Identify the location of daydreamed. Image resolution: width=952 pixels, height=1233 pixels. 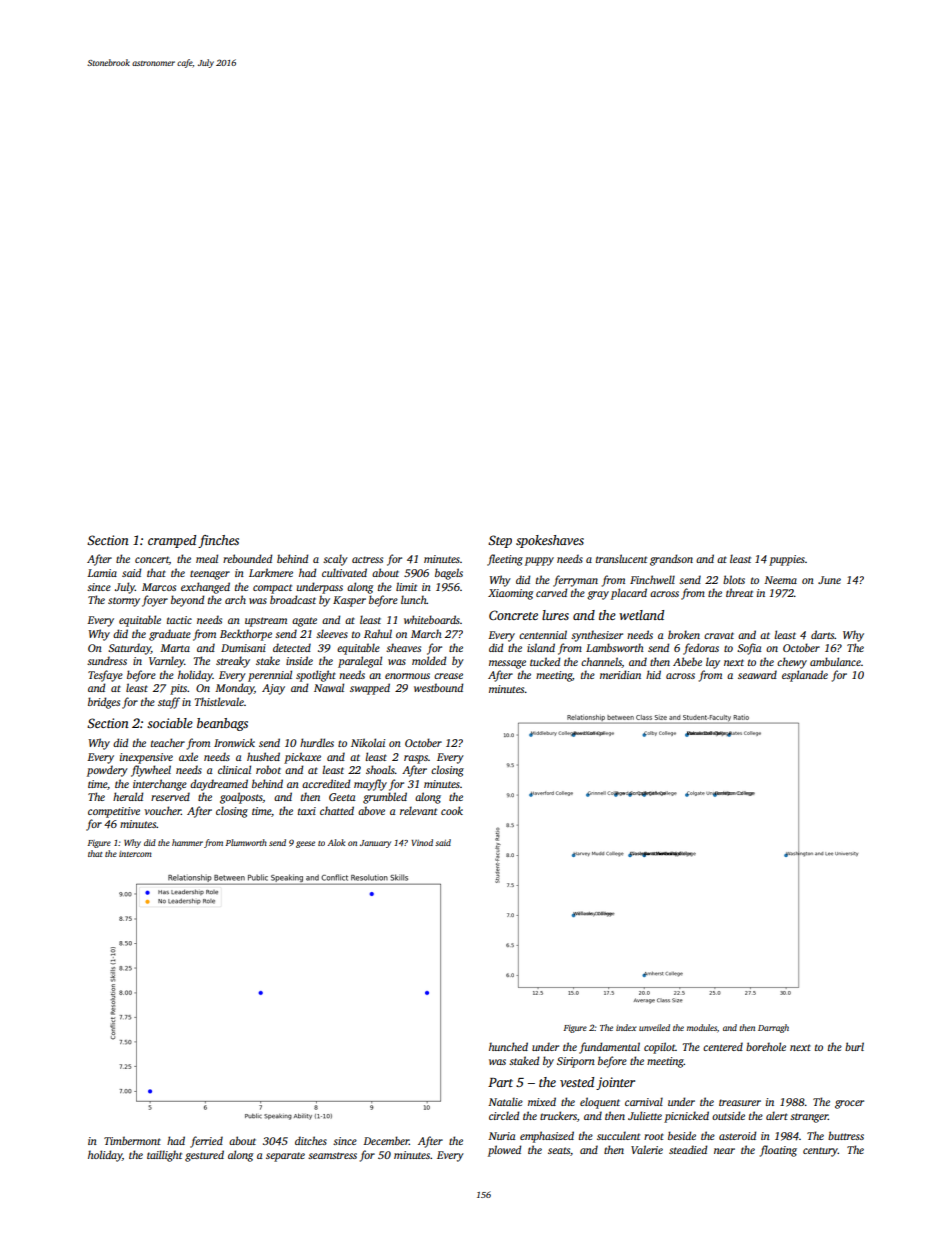
(219, 785).
